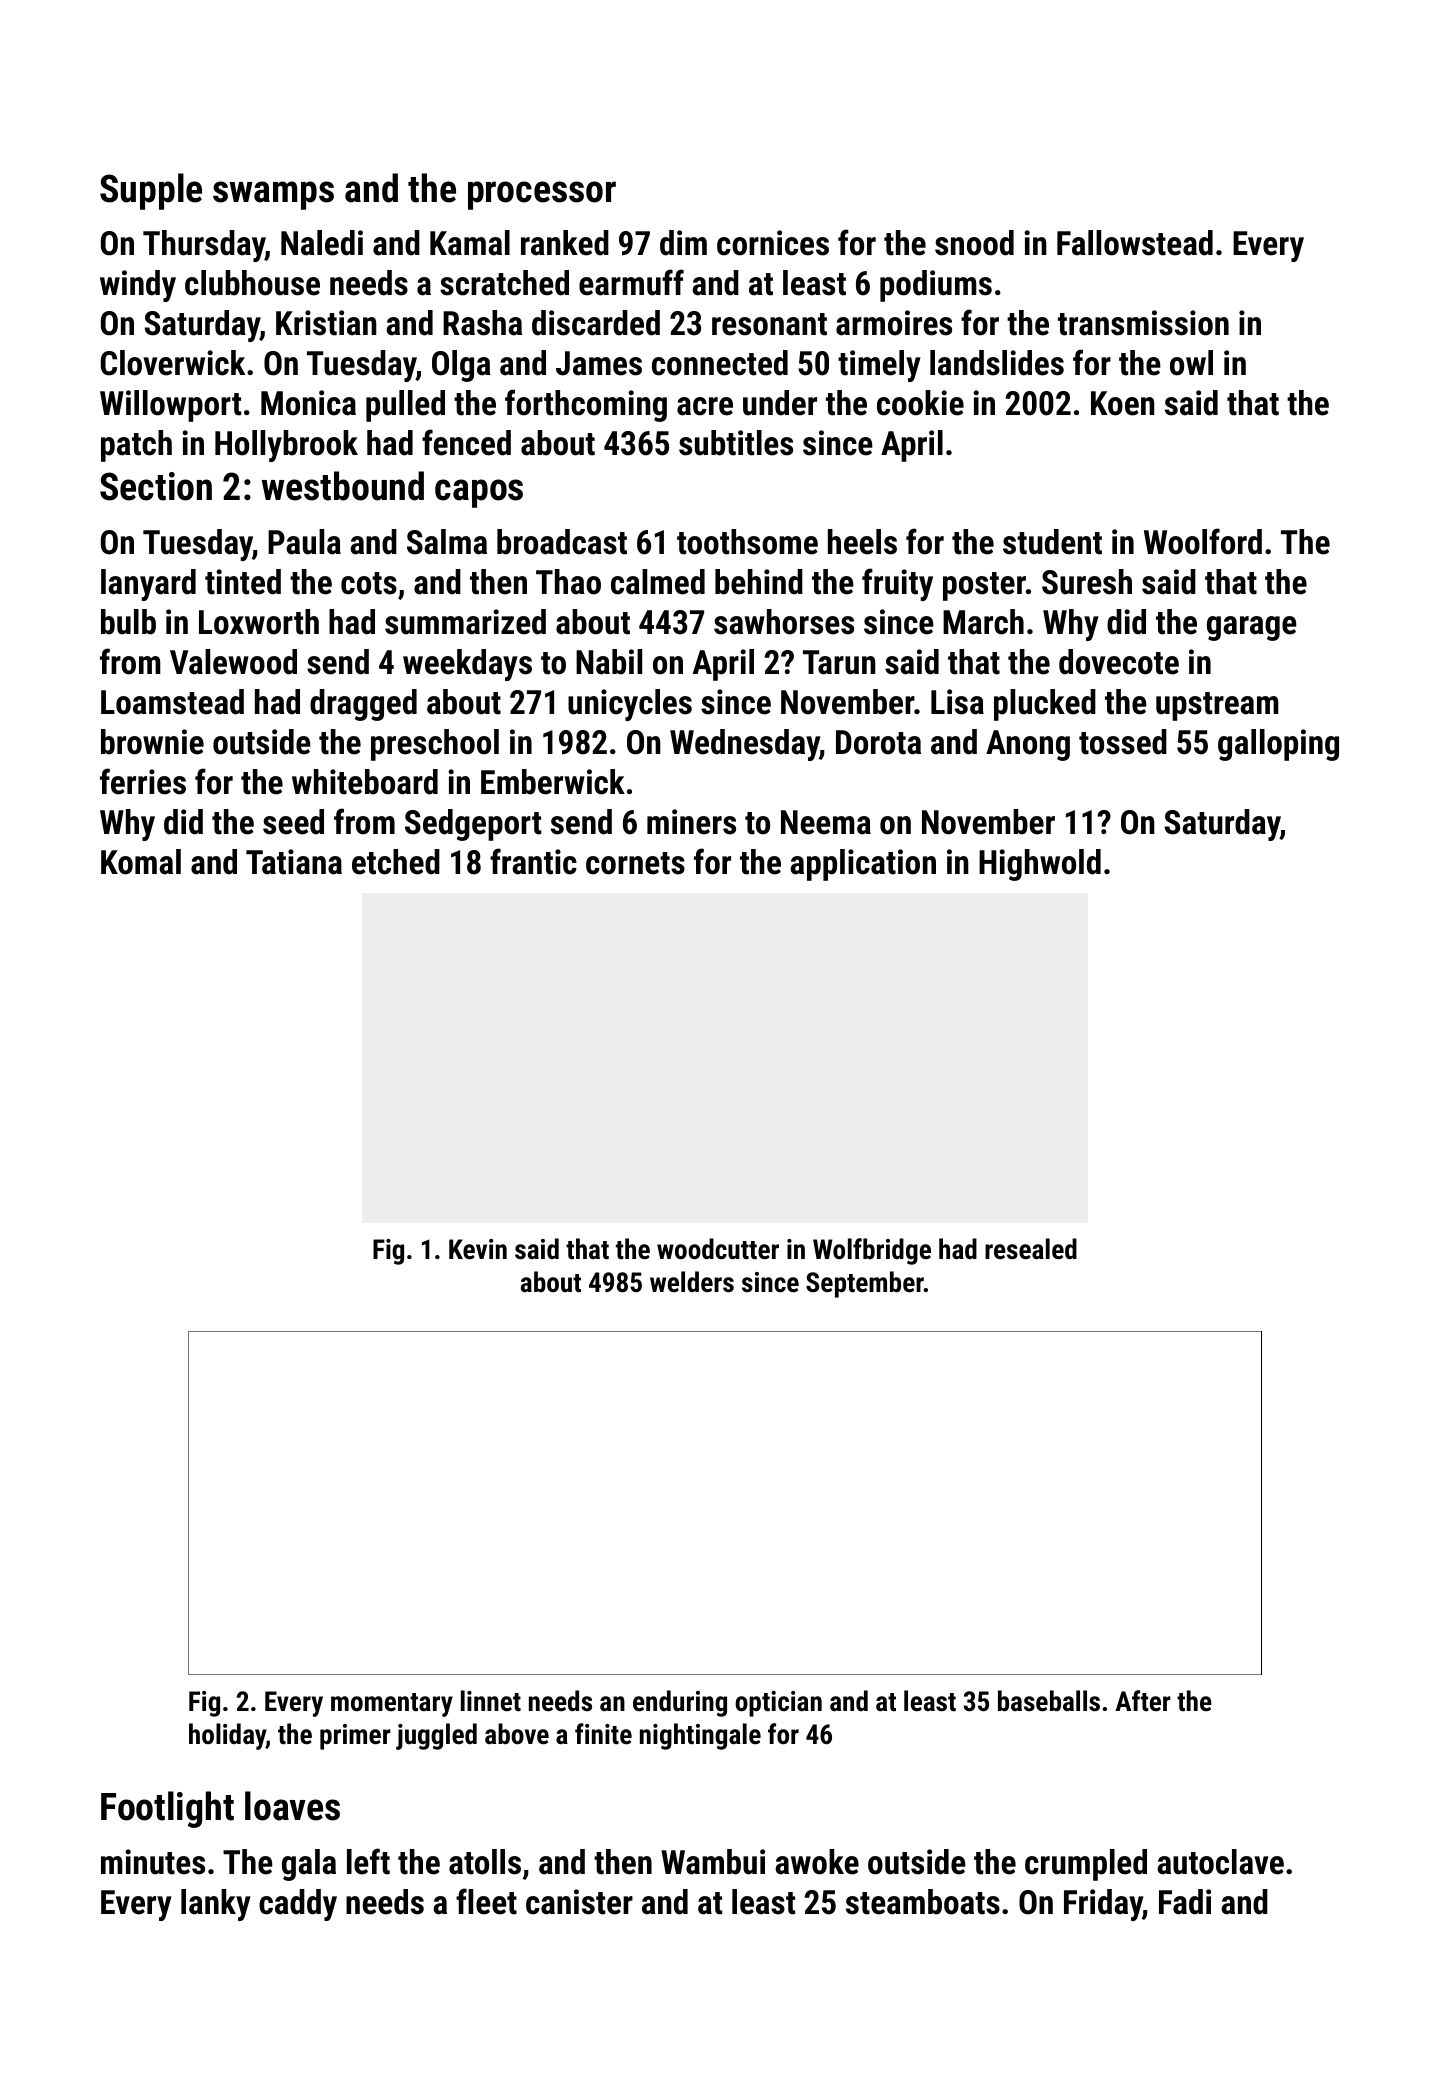 Image resolution: width=1450 pixels, height=2100 pixels. Describe the element at coordinates (153, 1862) in the screenshot. I see `minutes` at that location.
